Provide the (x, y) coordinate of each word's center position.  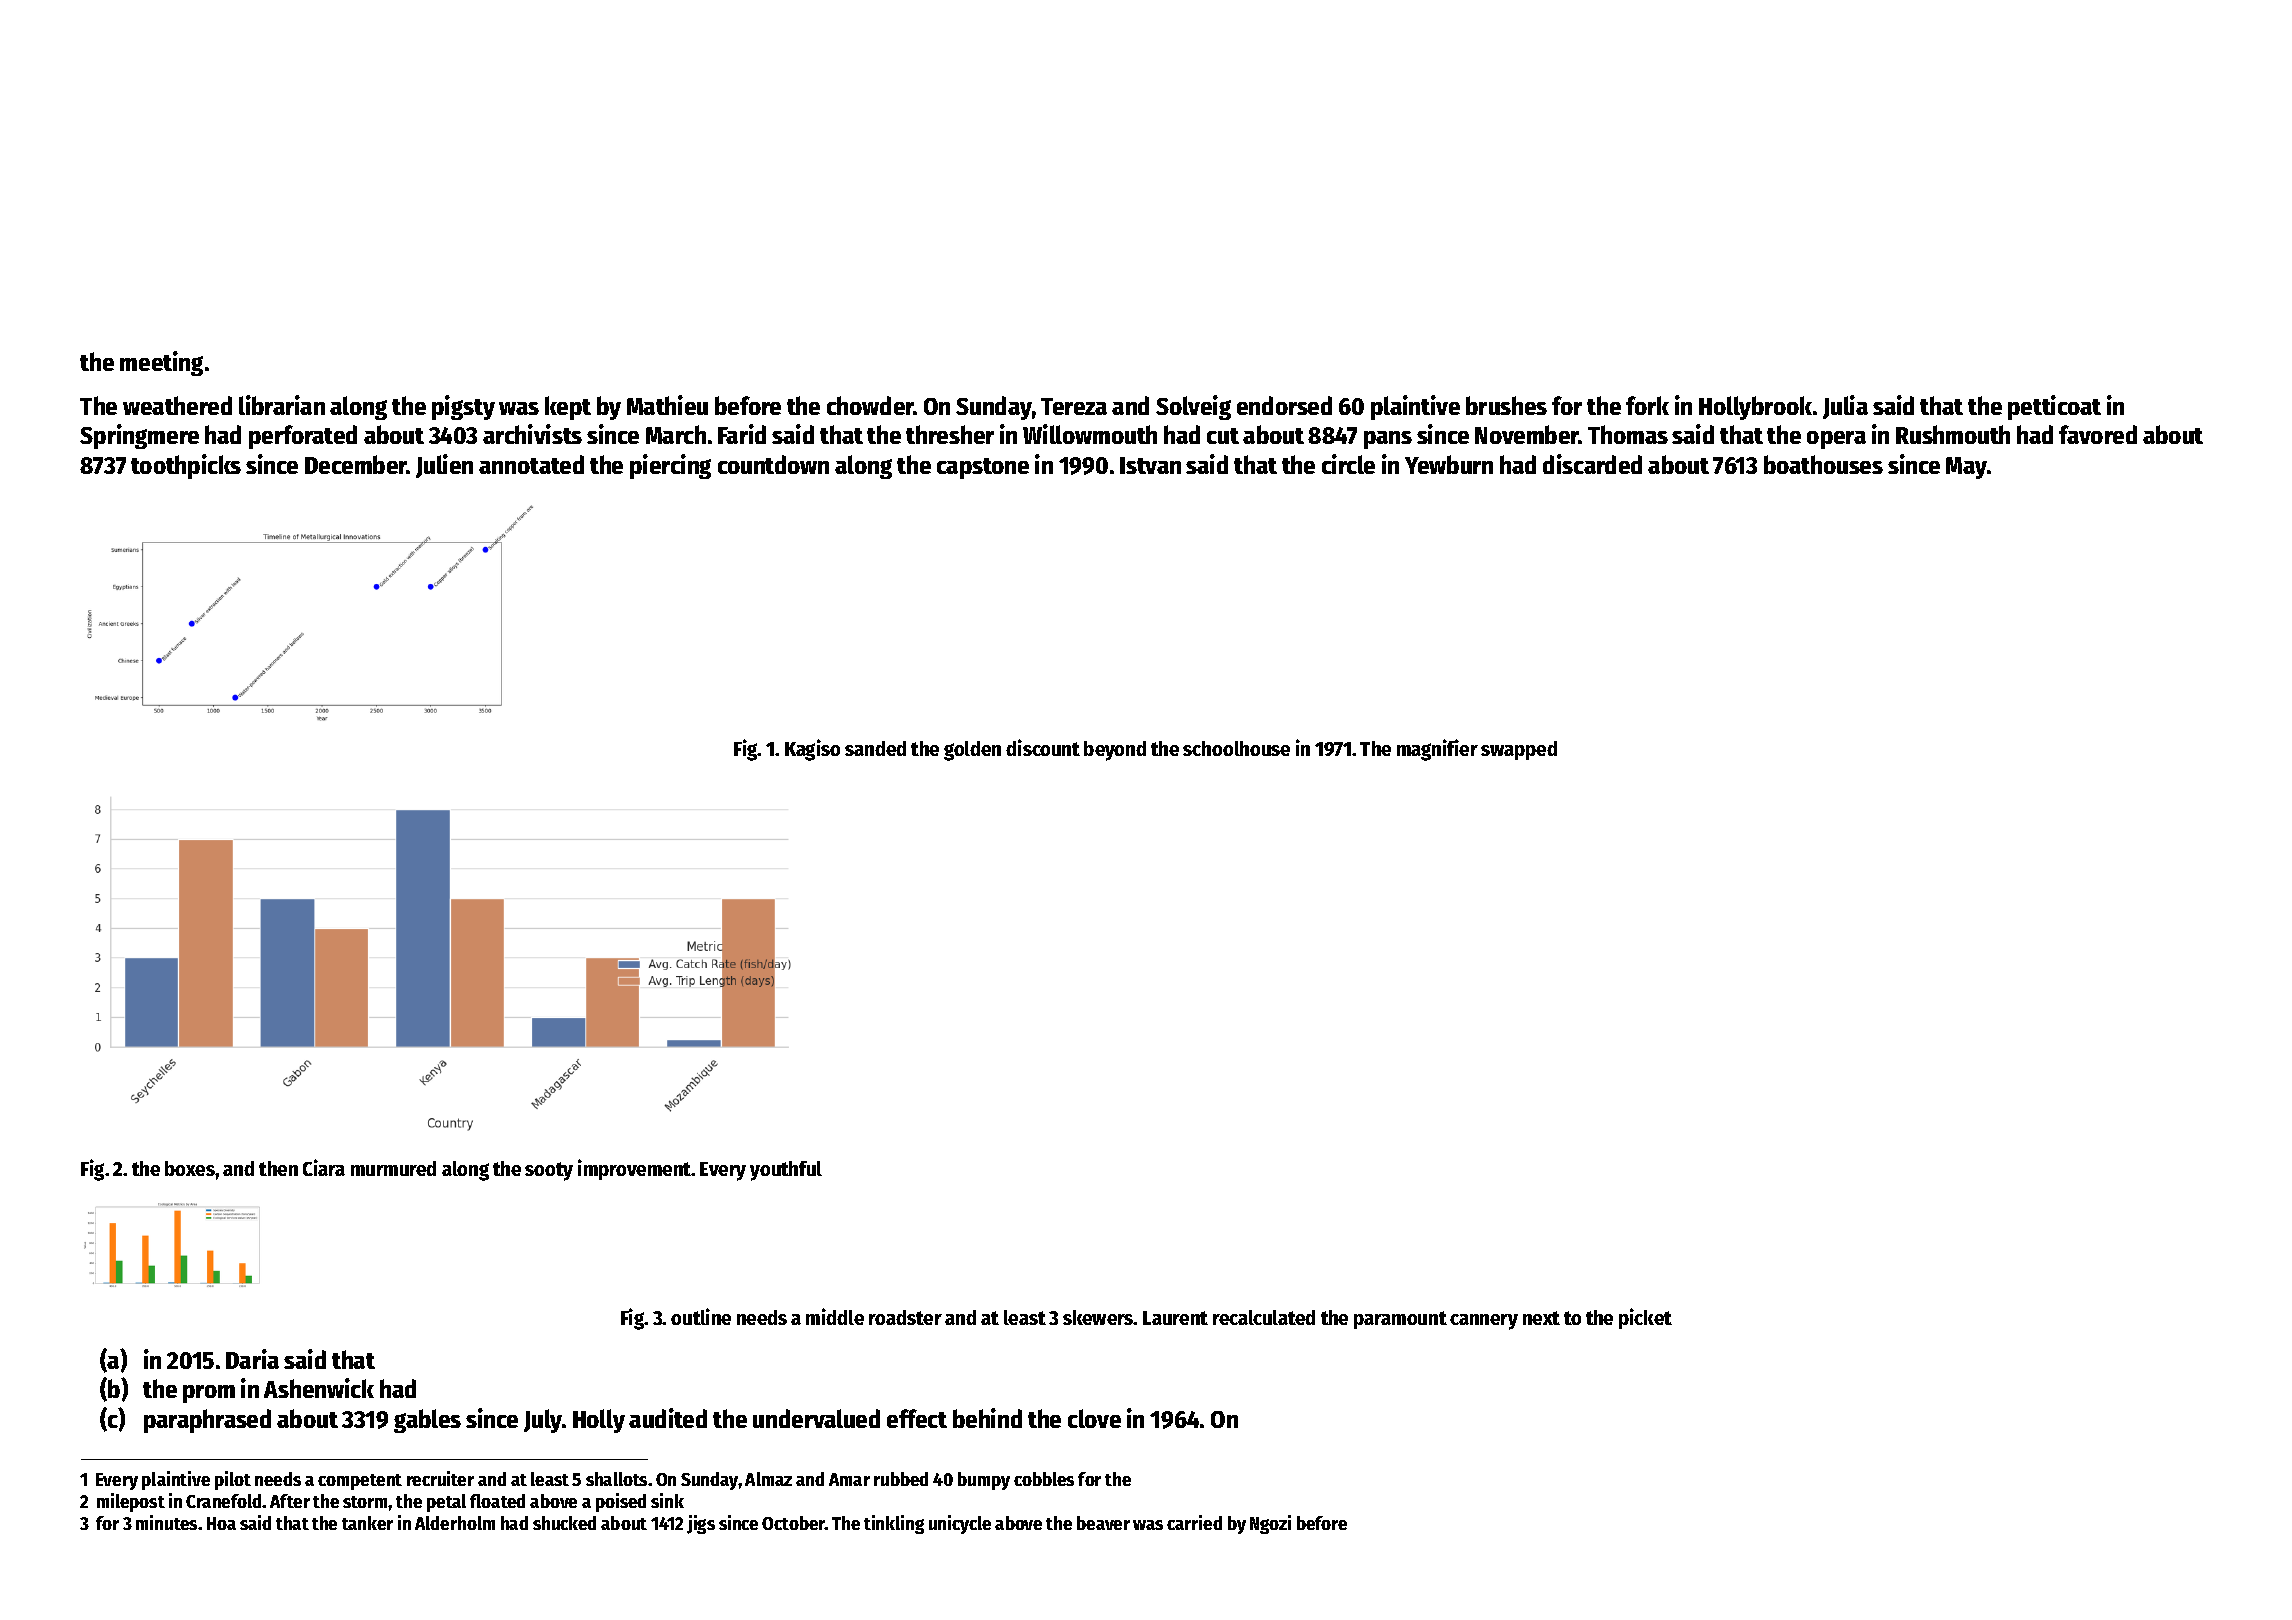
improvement (634, 1169)
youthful (786, 1171)
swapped (1519, 750)
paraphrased (207, 1421)
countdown (773, 464)
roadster (905, 1317)
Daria (252, 1359)
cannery (1484, 1322)
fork (1647, 405)
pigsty (463, 407)
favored (2098, 434)
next (1541, 1318)
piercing (670, 466)
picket (1645, 1318)
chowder (870, 405)
